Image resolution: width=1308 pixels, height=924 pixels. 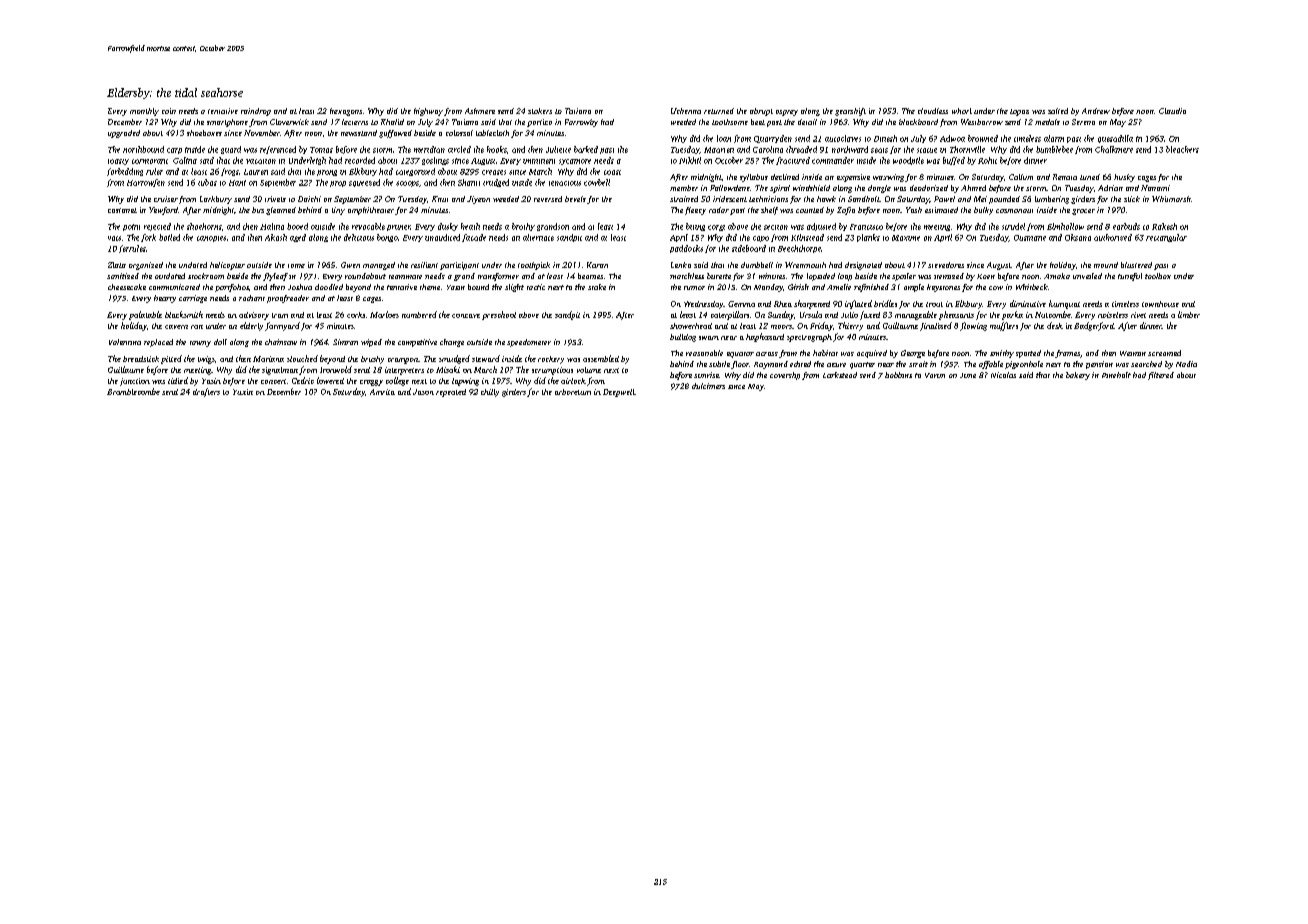 What do you see at coordinates (1172, 111) in the screenshot?
I see `Claudia` at bounding box center [1172, 111].
